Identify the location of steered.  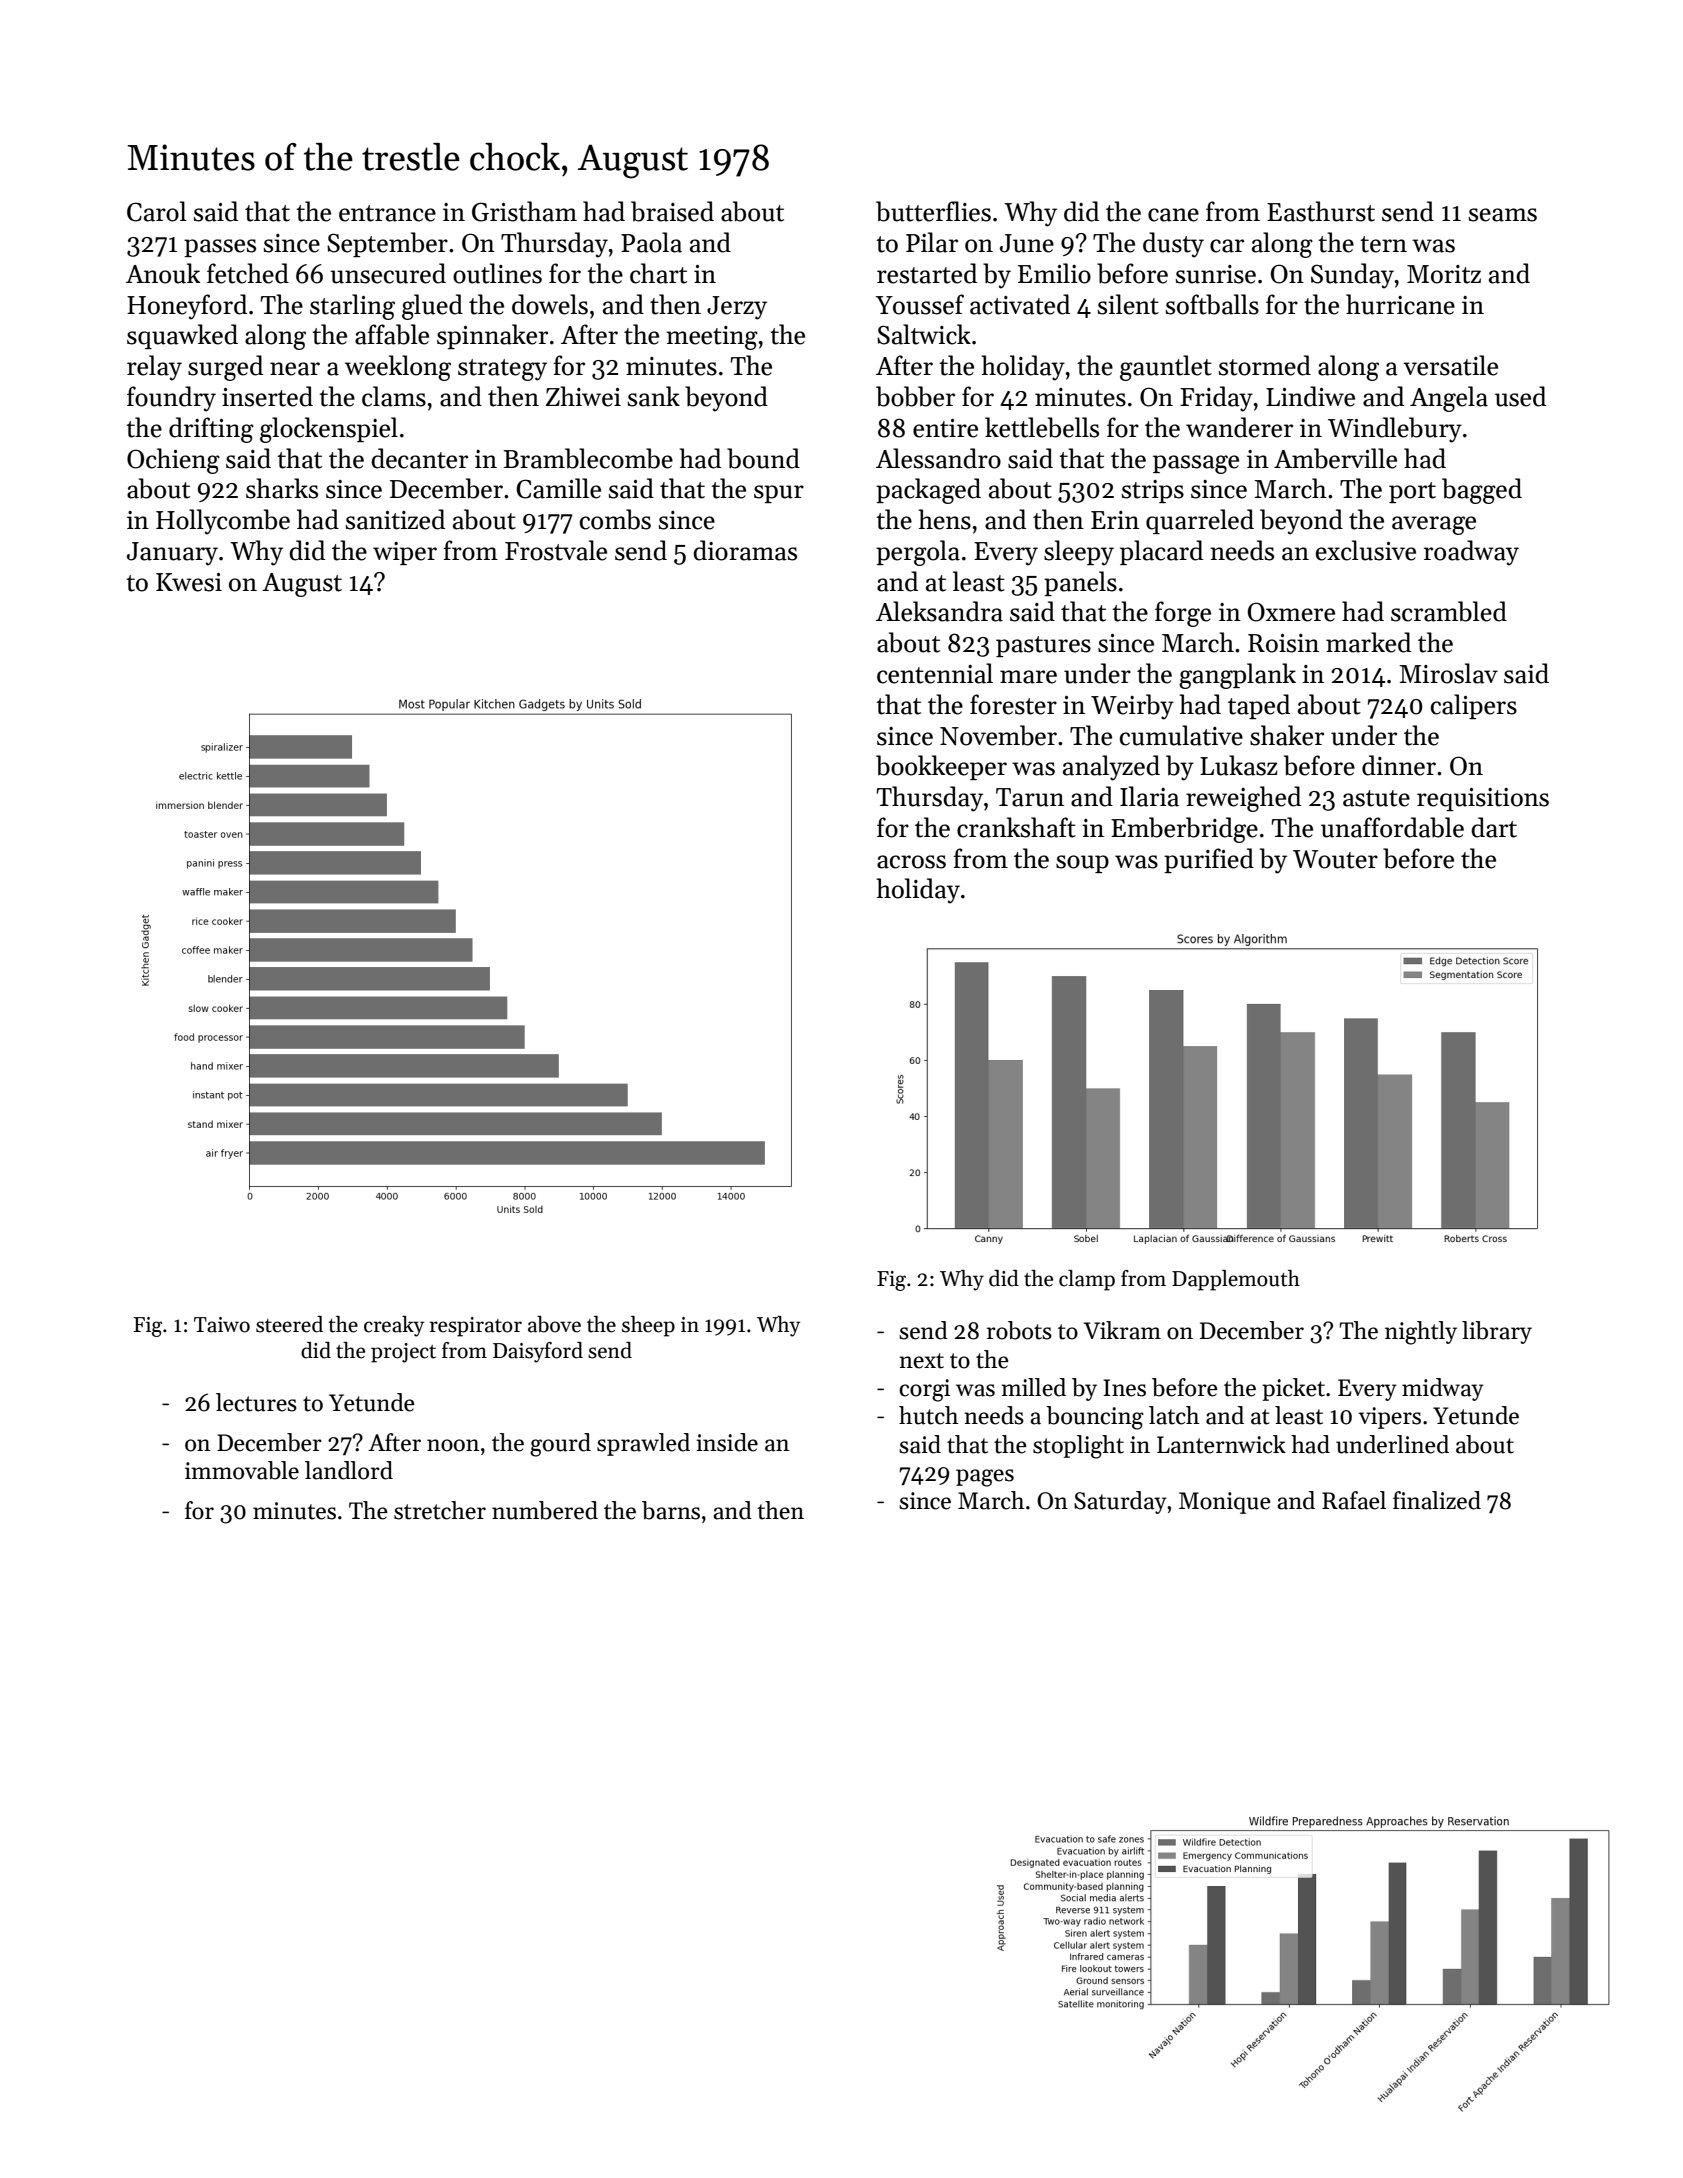
(289, 1324).
